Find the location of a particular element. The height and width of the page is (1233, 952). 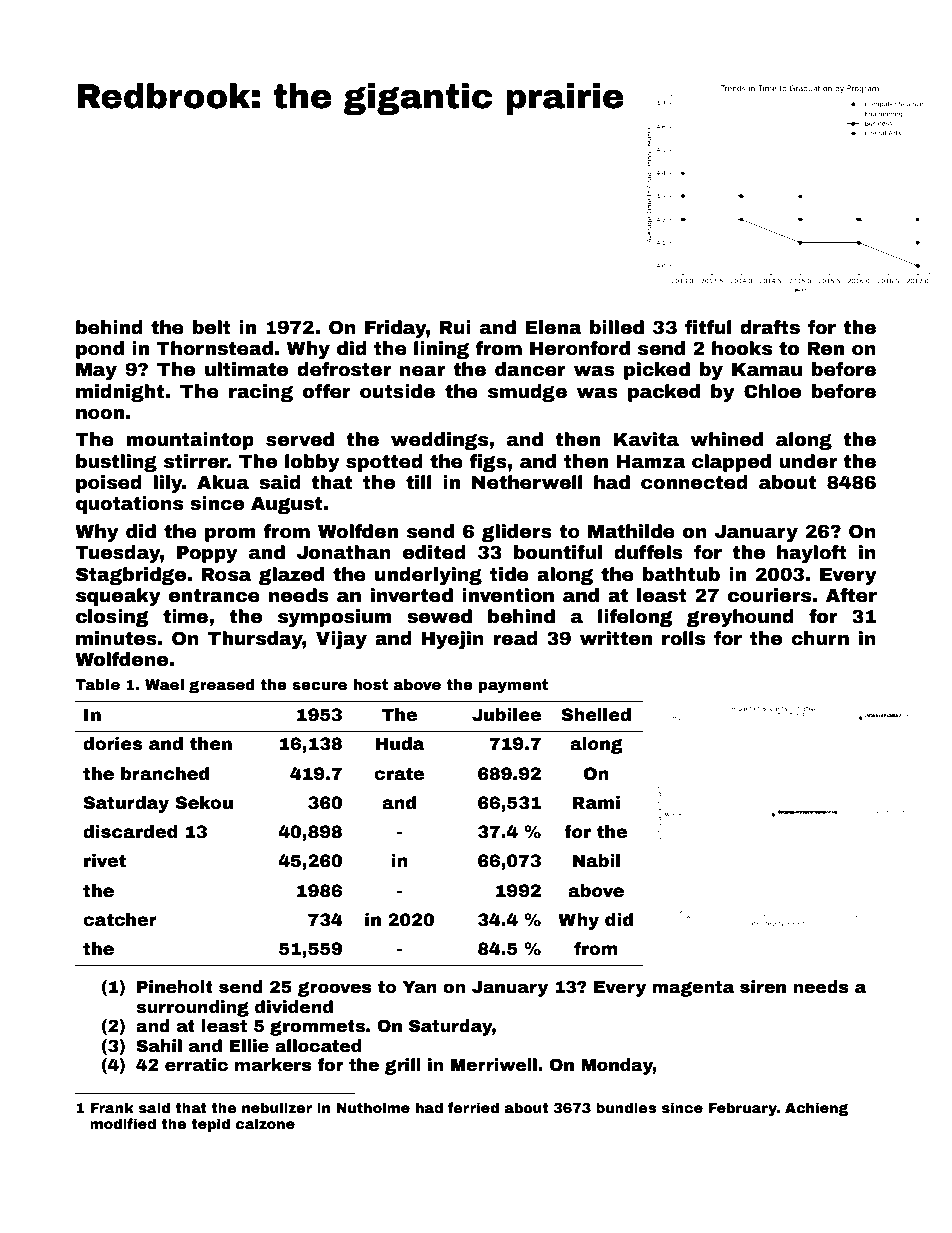

payment is located at coordinates (513, 686).
